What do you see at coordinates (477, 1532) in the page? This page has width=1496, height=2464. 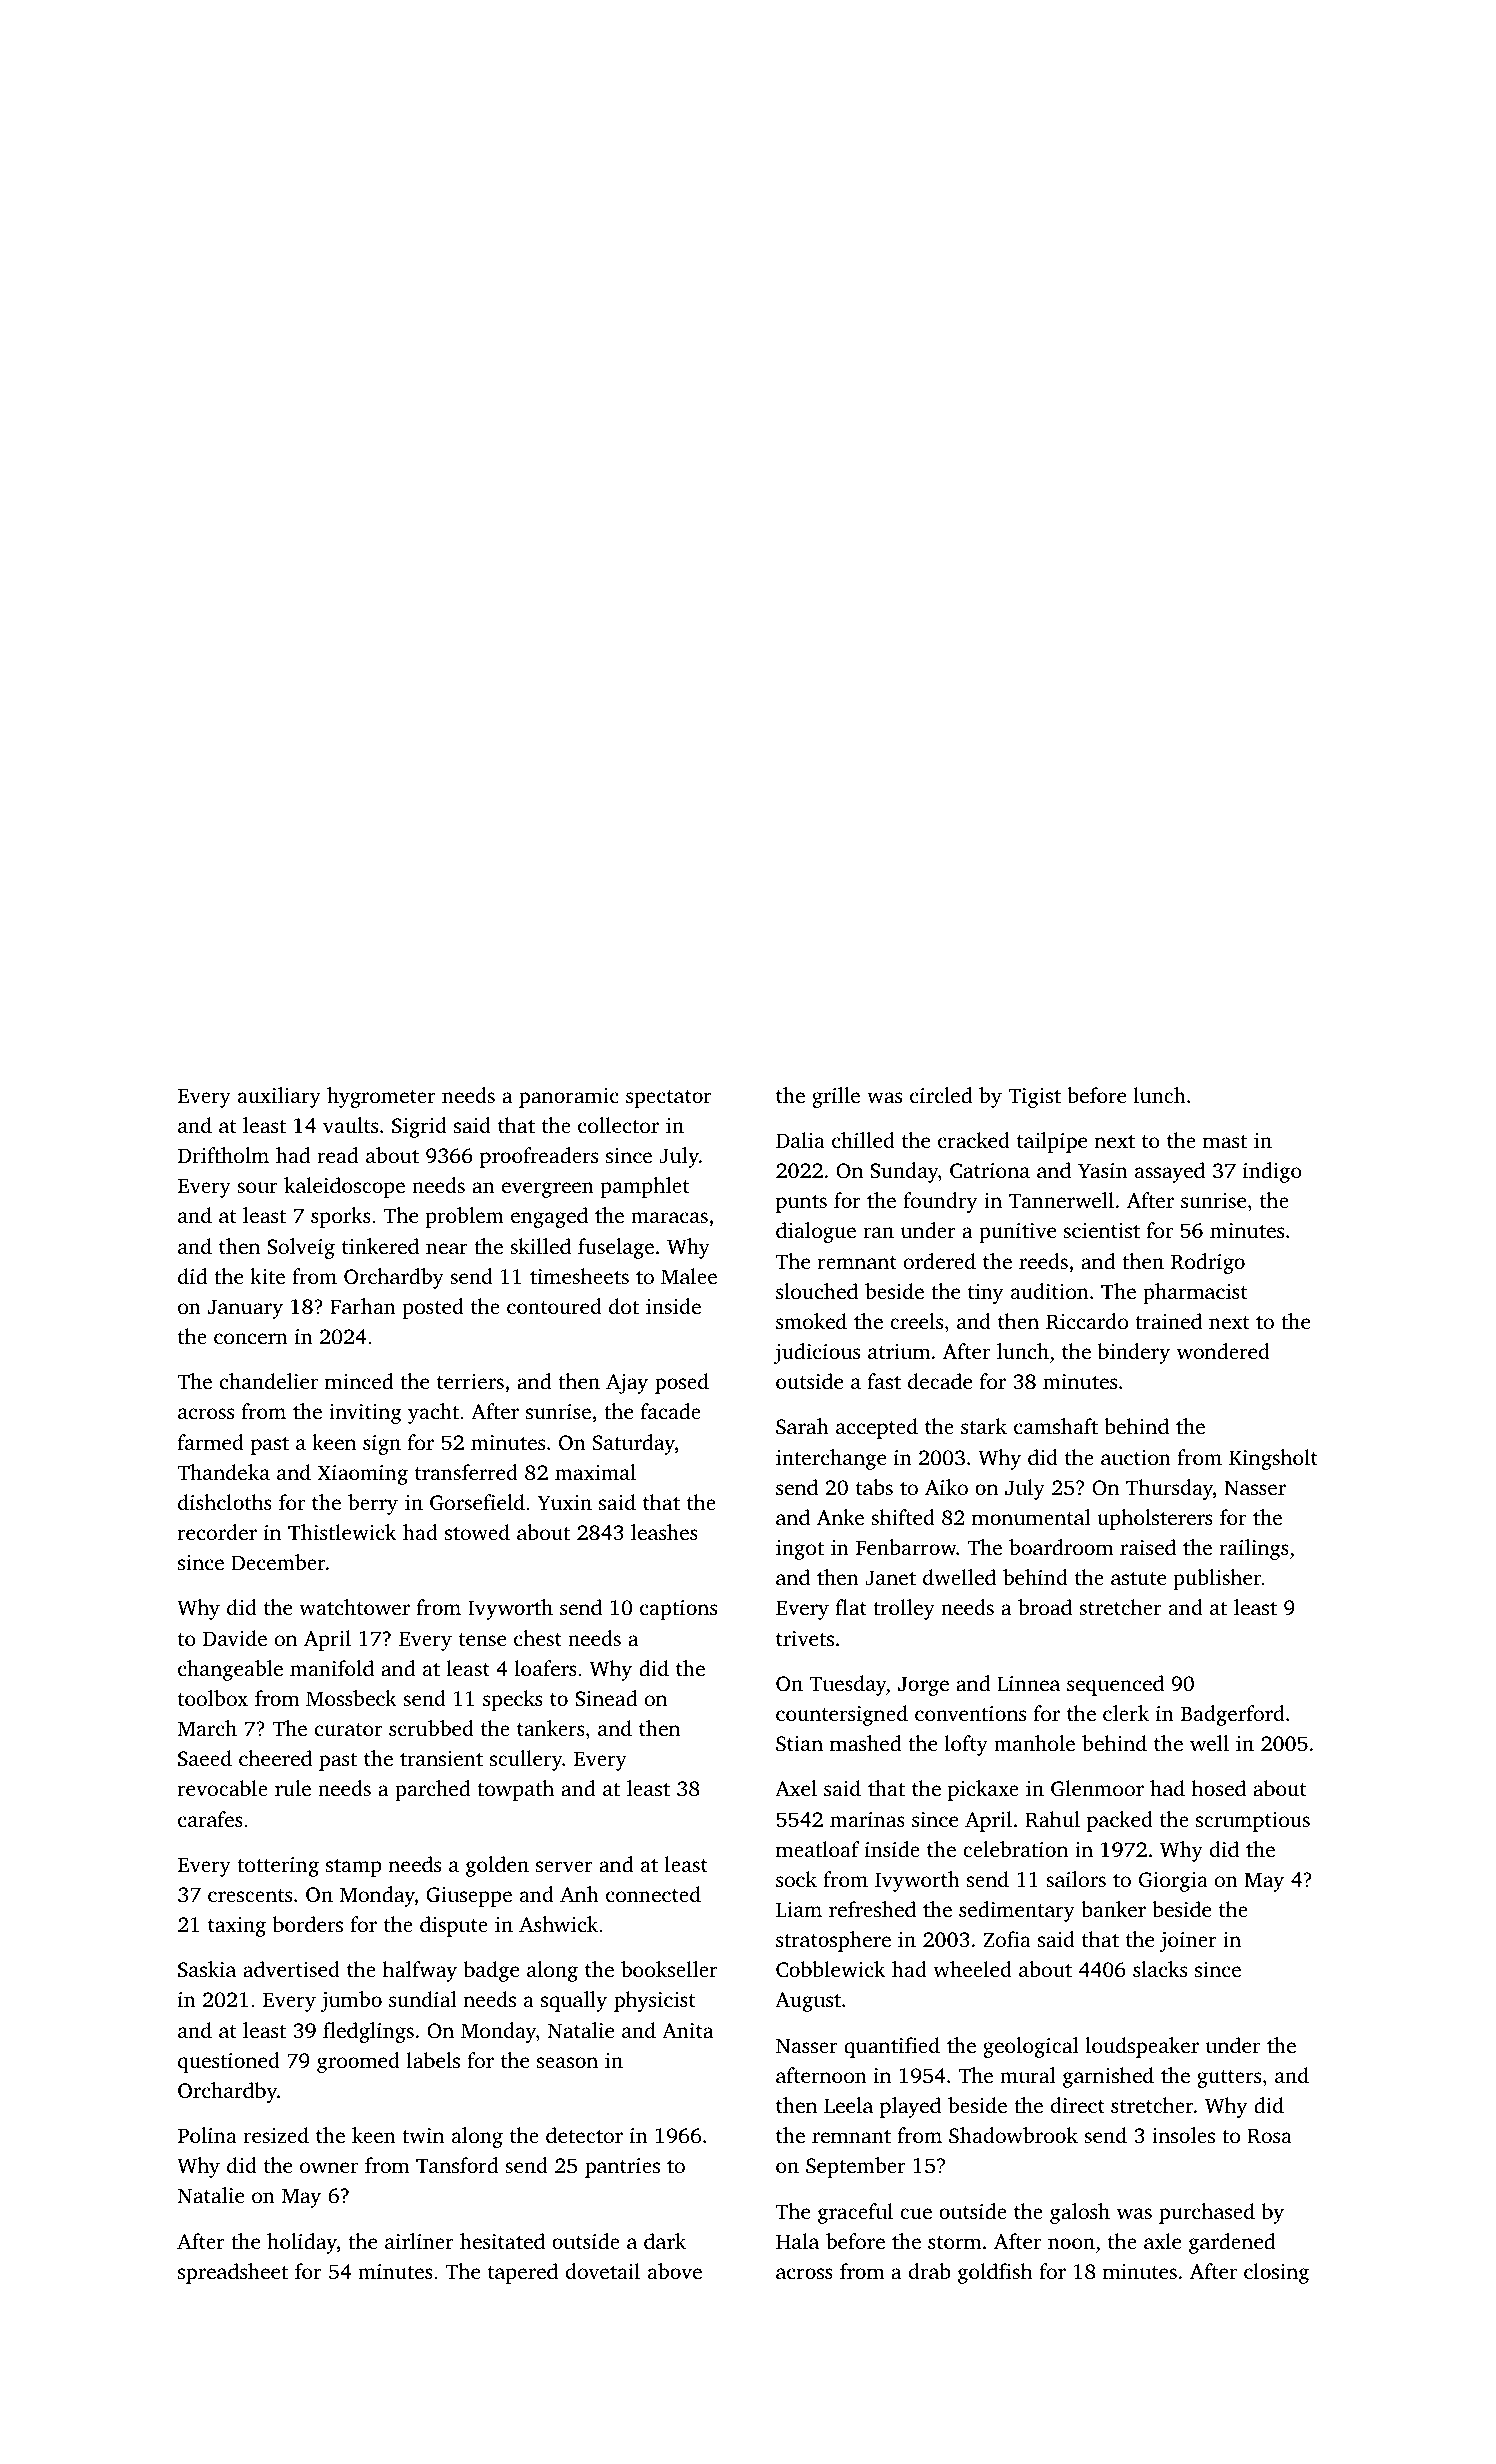 I see `stowed` at bounding box center [477, 1532].
